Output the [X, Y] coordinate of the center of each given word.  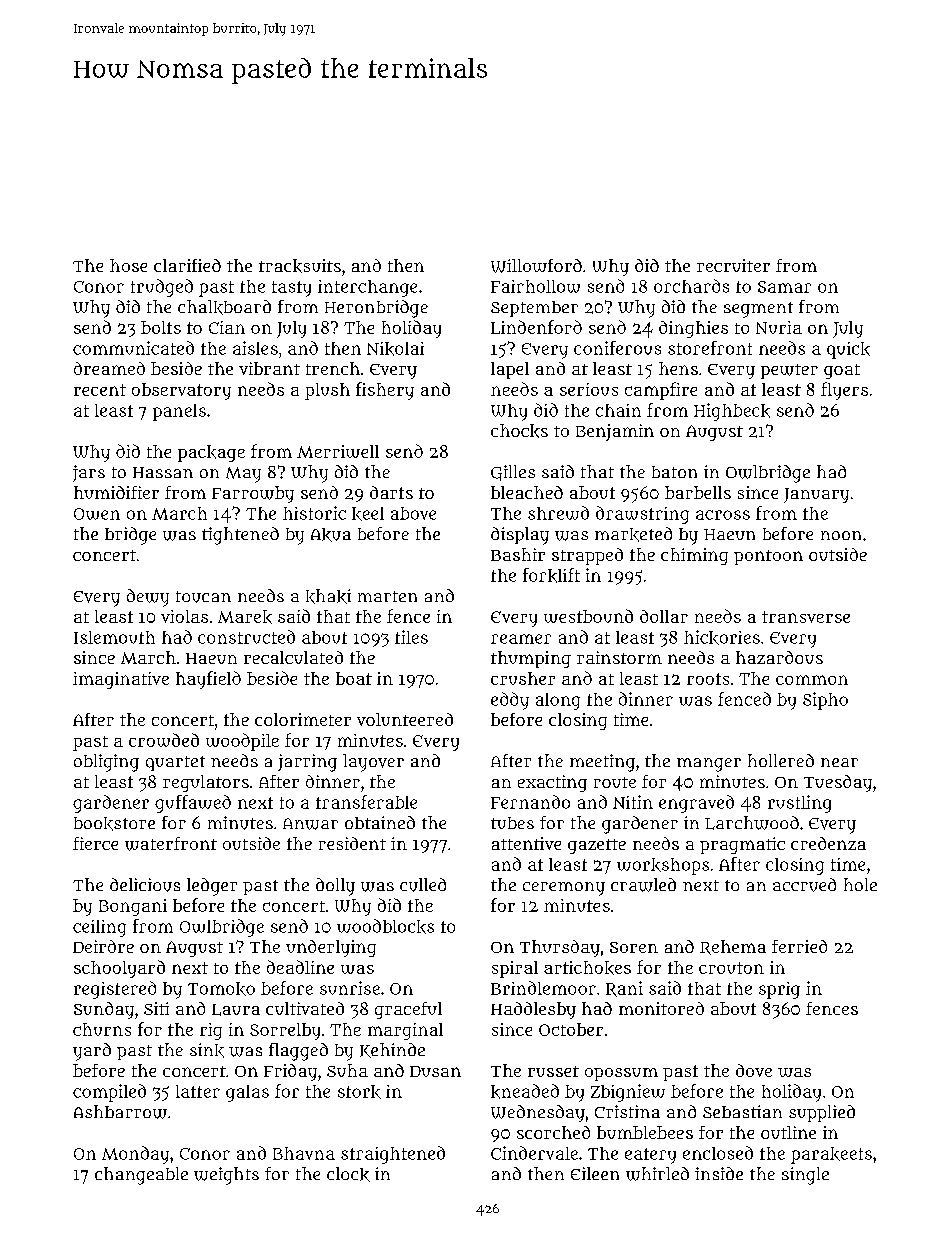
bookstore [114, 824]
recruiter [733, 265]
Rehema [733, 947]
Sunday [104, 1010]
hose [128, 265]
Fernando [530, 802]
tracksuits [300, 266]
